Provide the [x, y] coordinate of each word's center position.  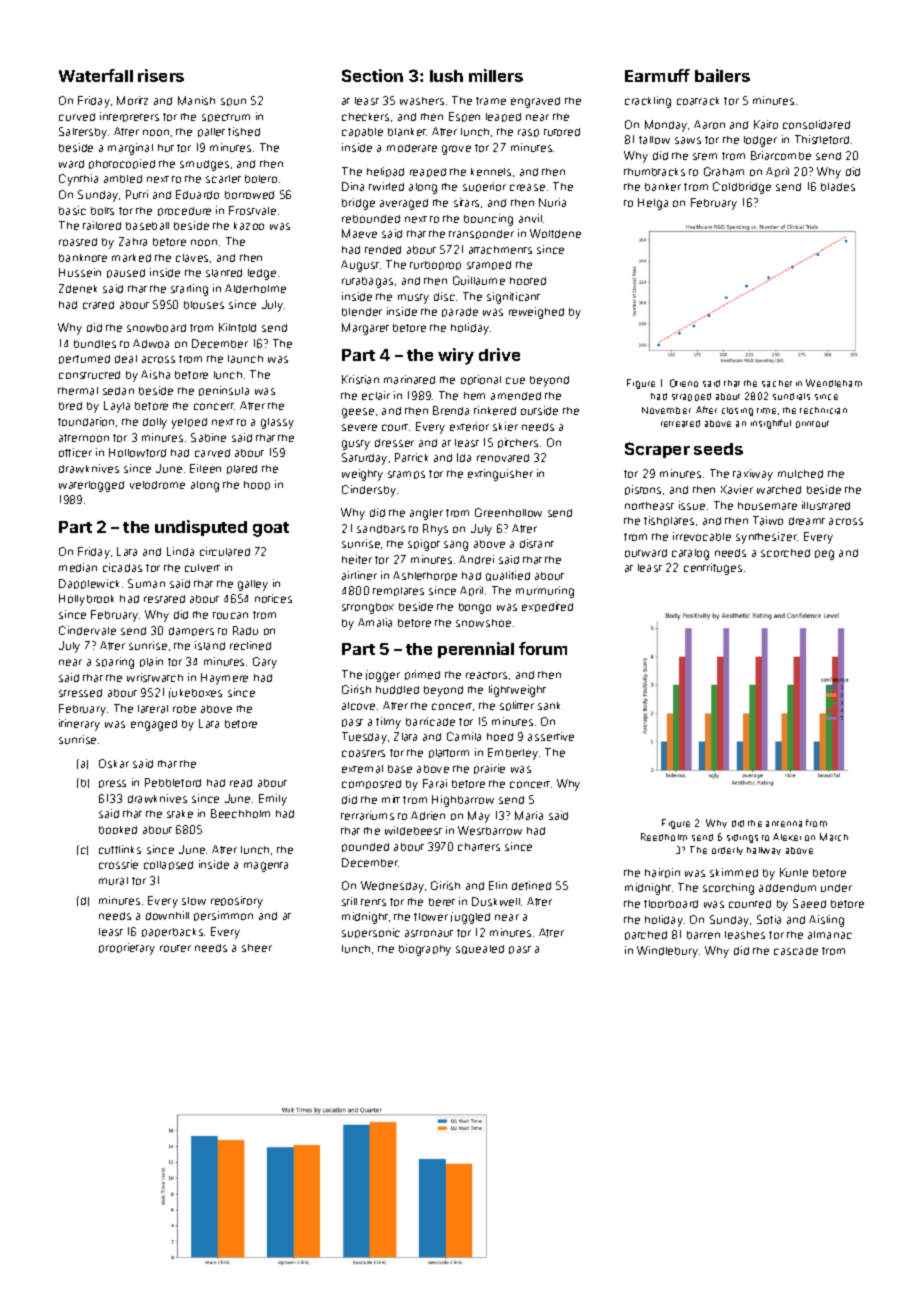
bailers [722, 75]
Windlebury [668, 952]
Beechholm [240, 813]
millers [496, 75]
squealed [480, 949]
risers [161, 75]
